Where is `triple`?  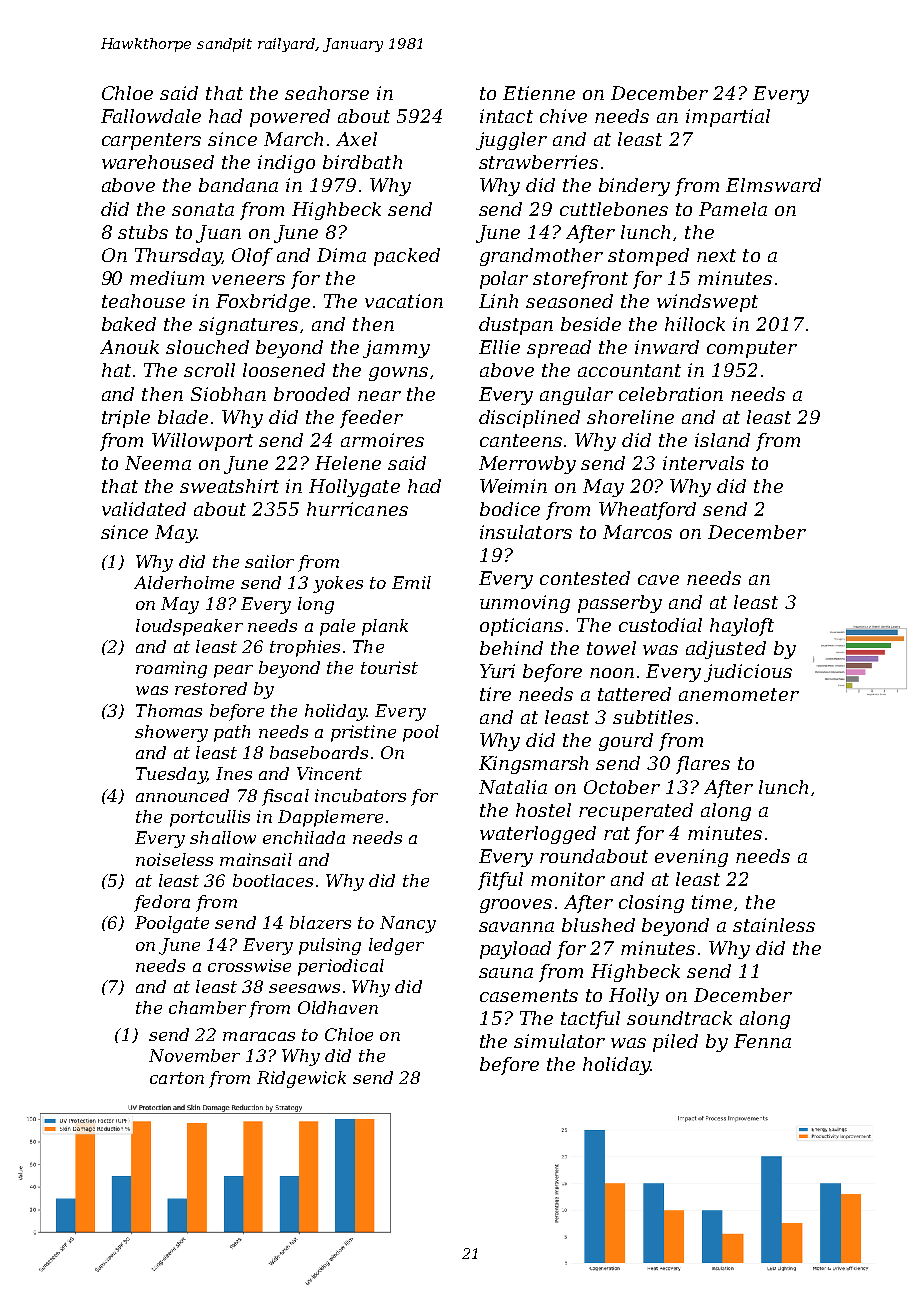 triple is located at coordinates (126, 419).
